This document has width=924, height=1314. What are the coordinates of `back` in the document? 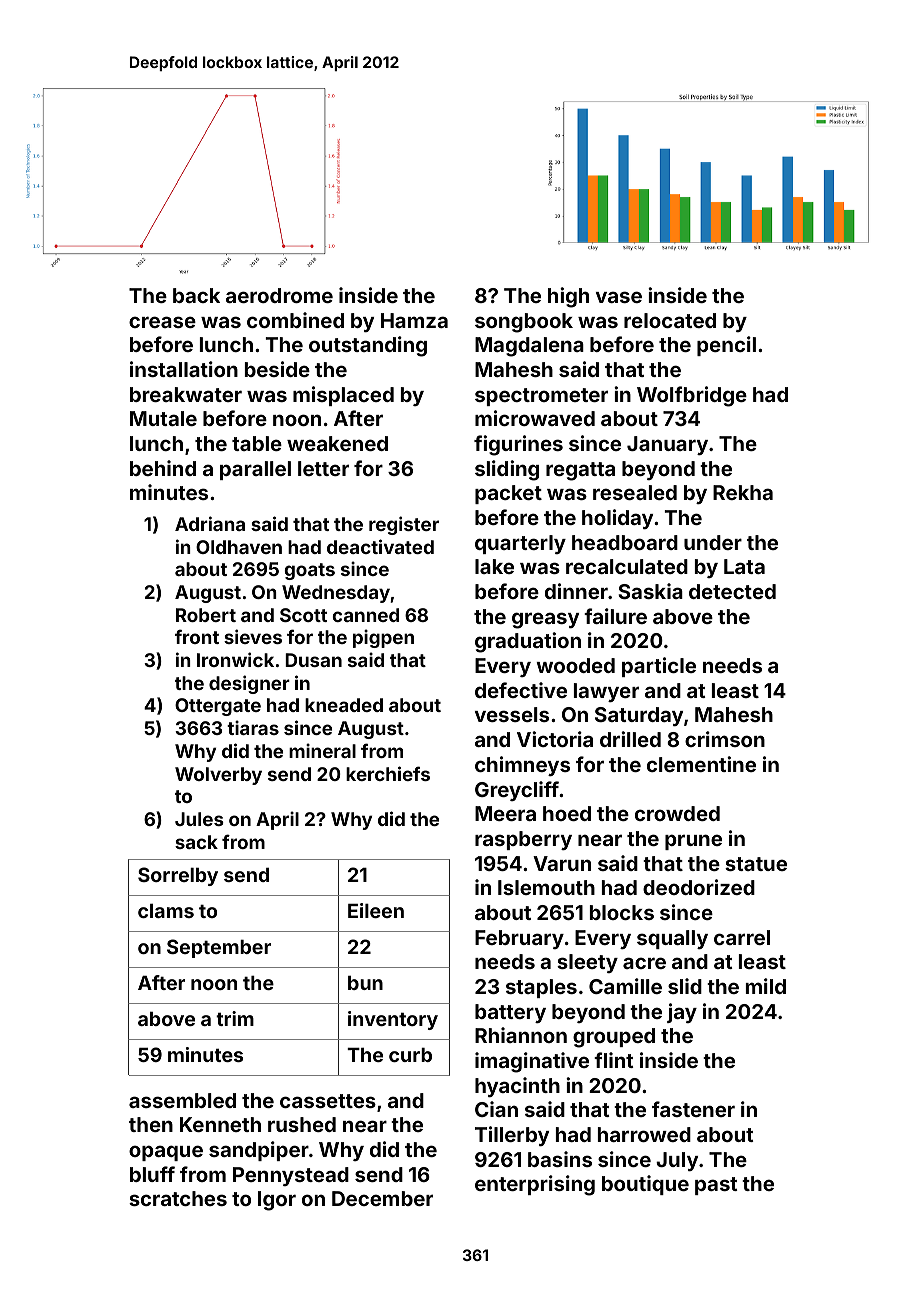 It's located at (196, 295).
